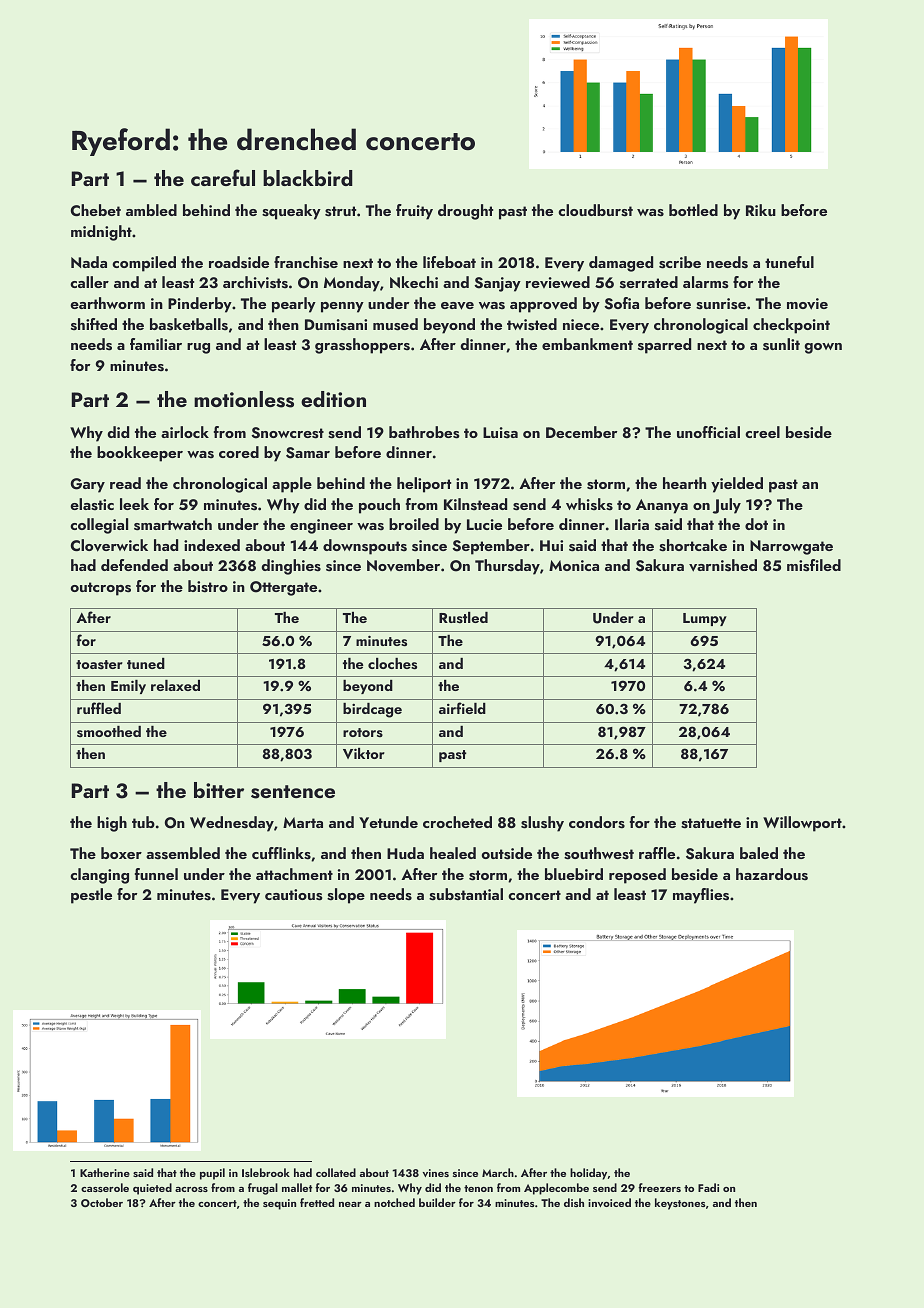 This screenshot has height=1308, width=924. I want to click on tenon, so click(478, 1188).
